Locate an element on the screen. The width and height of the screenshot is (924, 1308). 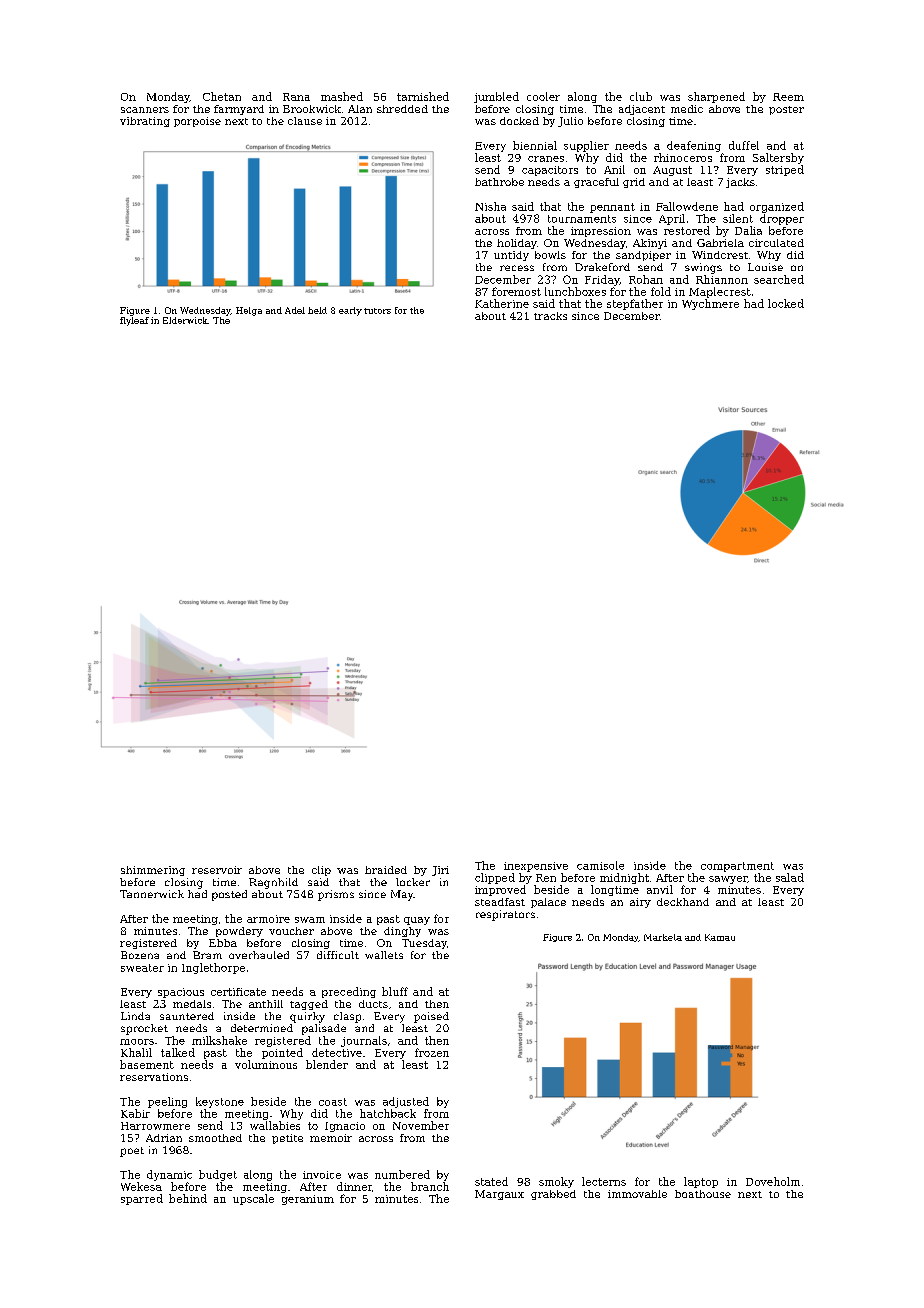
Elderwick is located at coordinates (185, 320).
